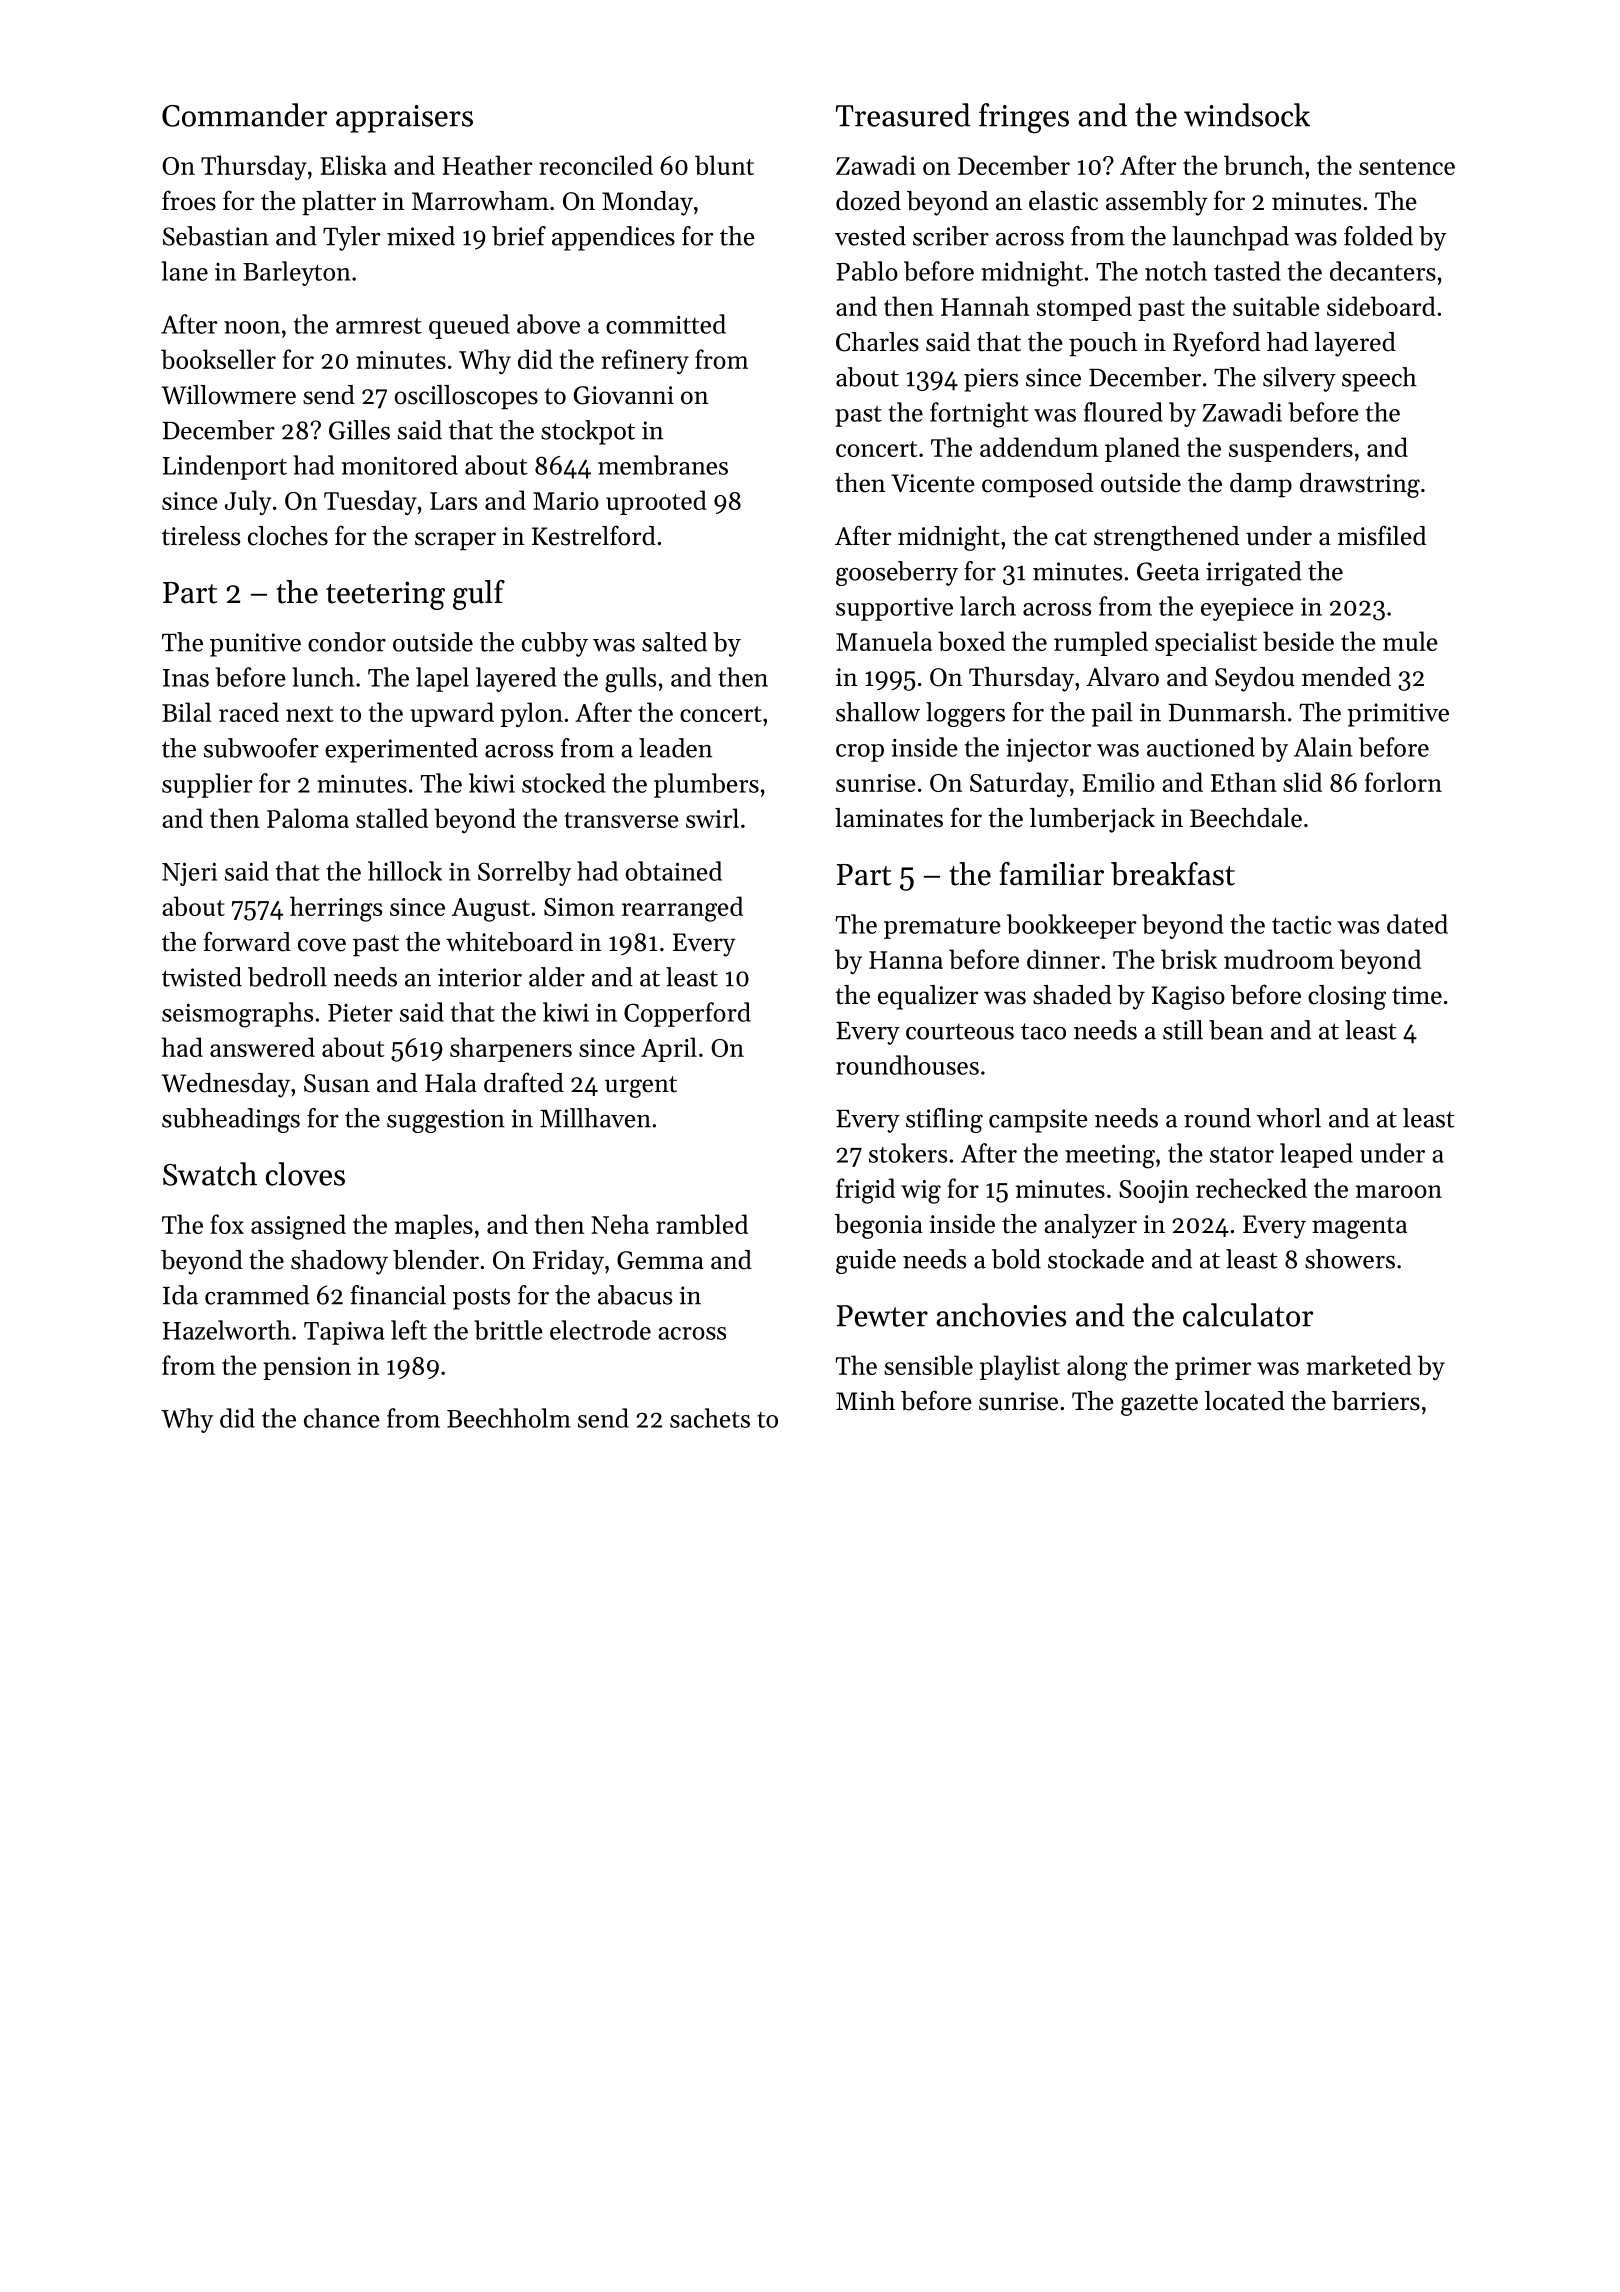 The width and height of the screenshot is (1620, 2292). What do you see at coordinates (1299, 379) in the screenshot?
I see `silvery` at bounding box center [1299, 379].
